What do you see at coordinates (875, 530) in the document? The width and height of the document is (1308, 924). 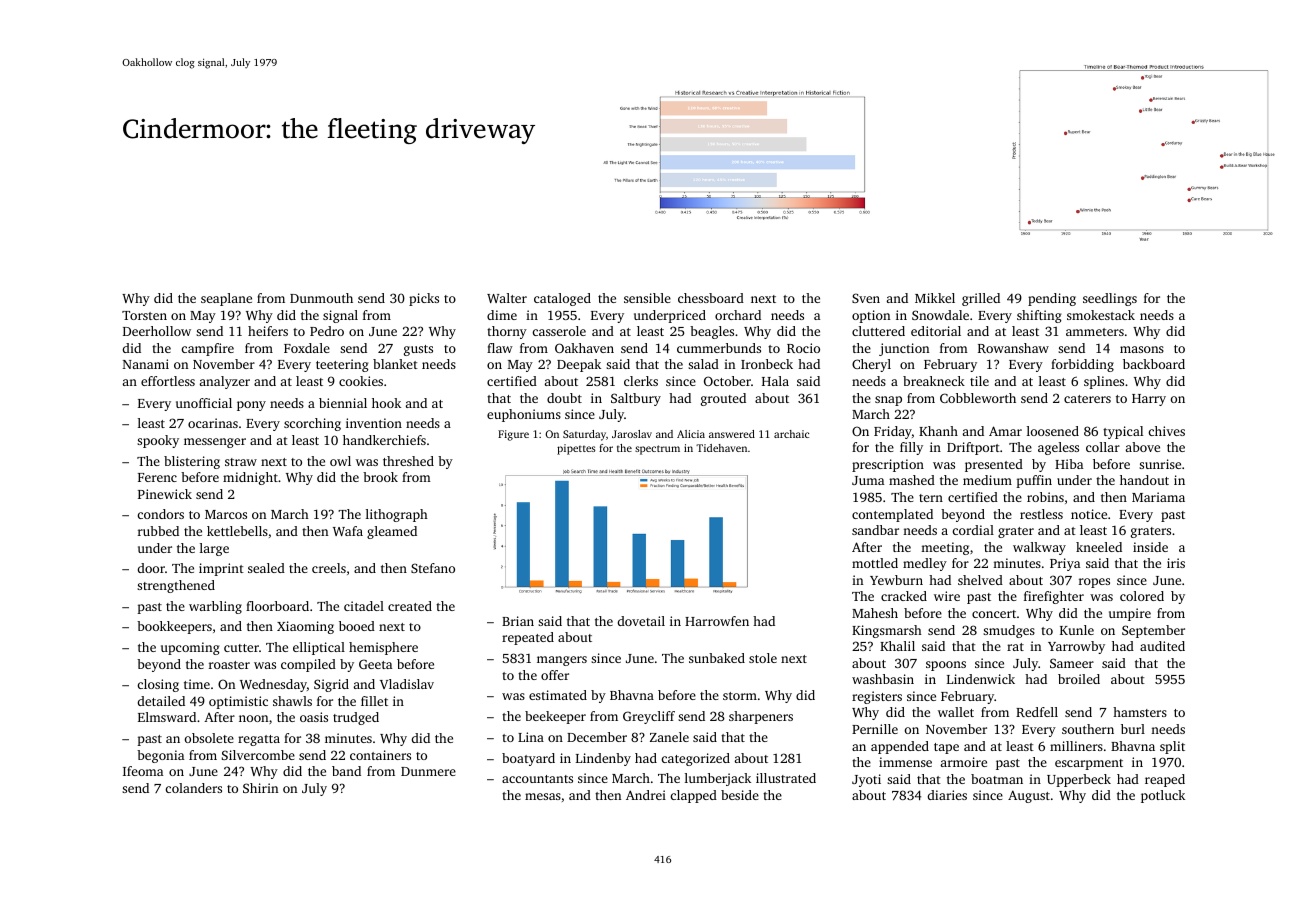 I see `sandbar` at bounding box center [875, 530].
